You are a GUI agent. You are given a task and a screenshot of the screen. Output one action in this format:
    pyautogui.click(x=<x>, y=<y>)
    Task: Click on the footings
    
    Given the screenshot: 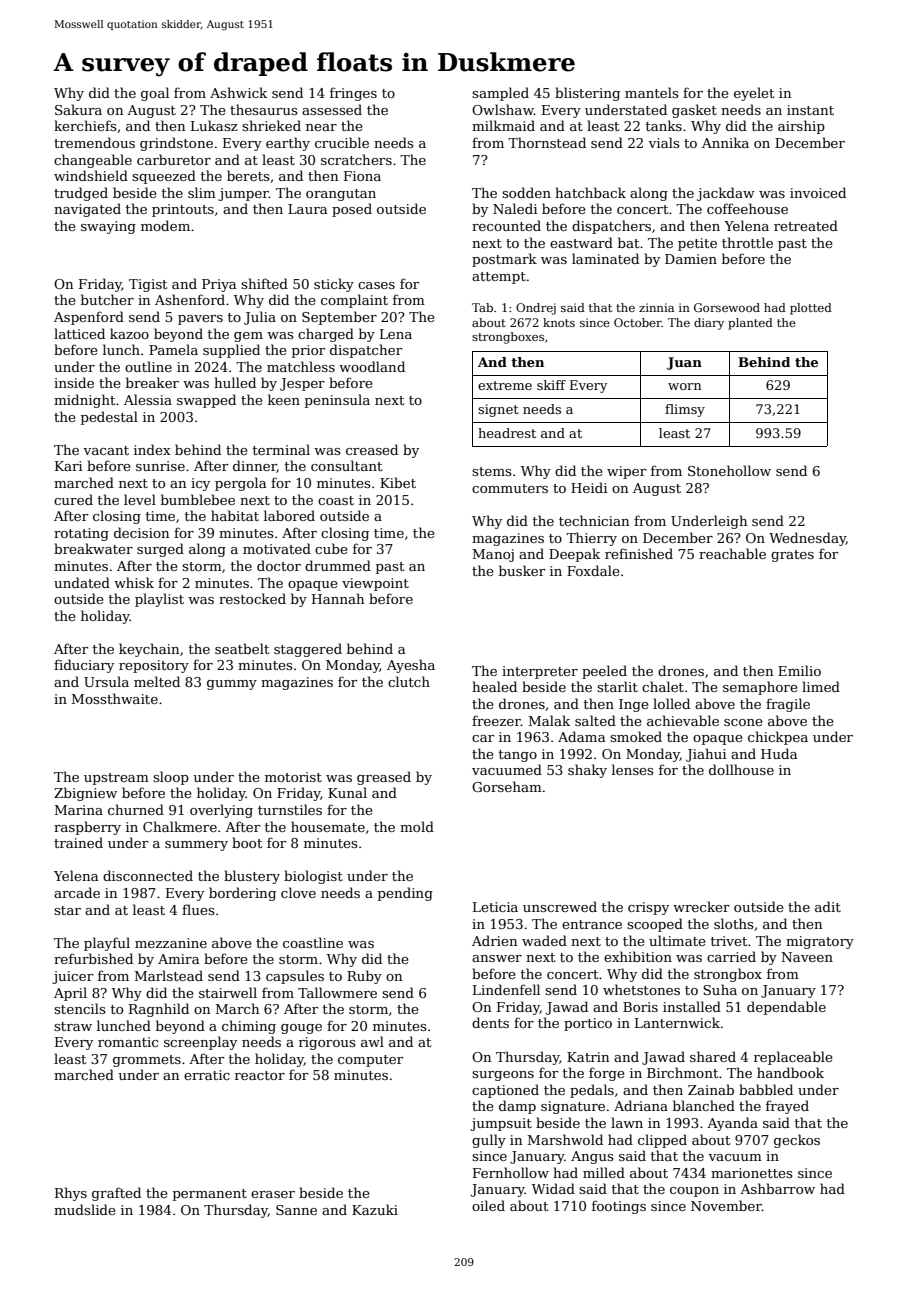 What is the action you would take?
    pyautogui.click(x=619, y=1207)
